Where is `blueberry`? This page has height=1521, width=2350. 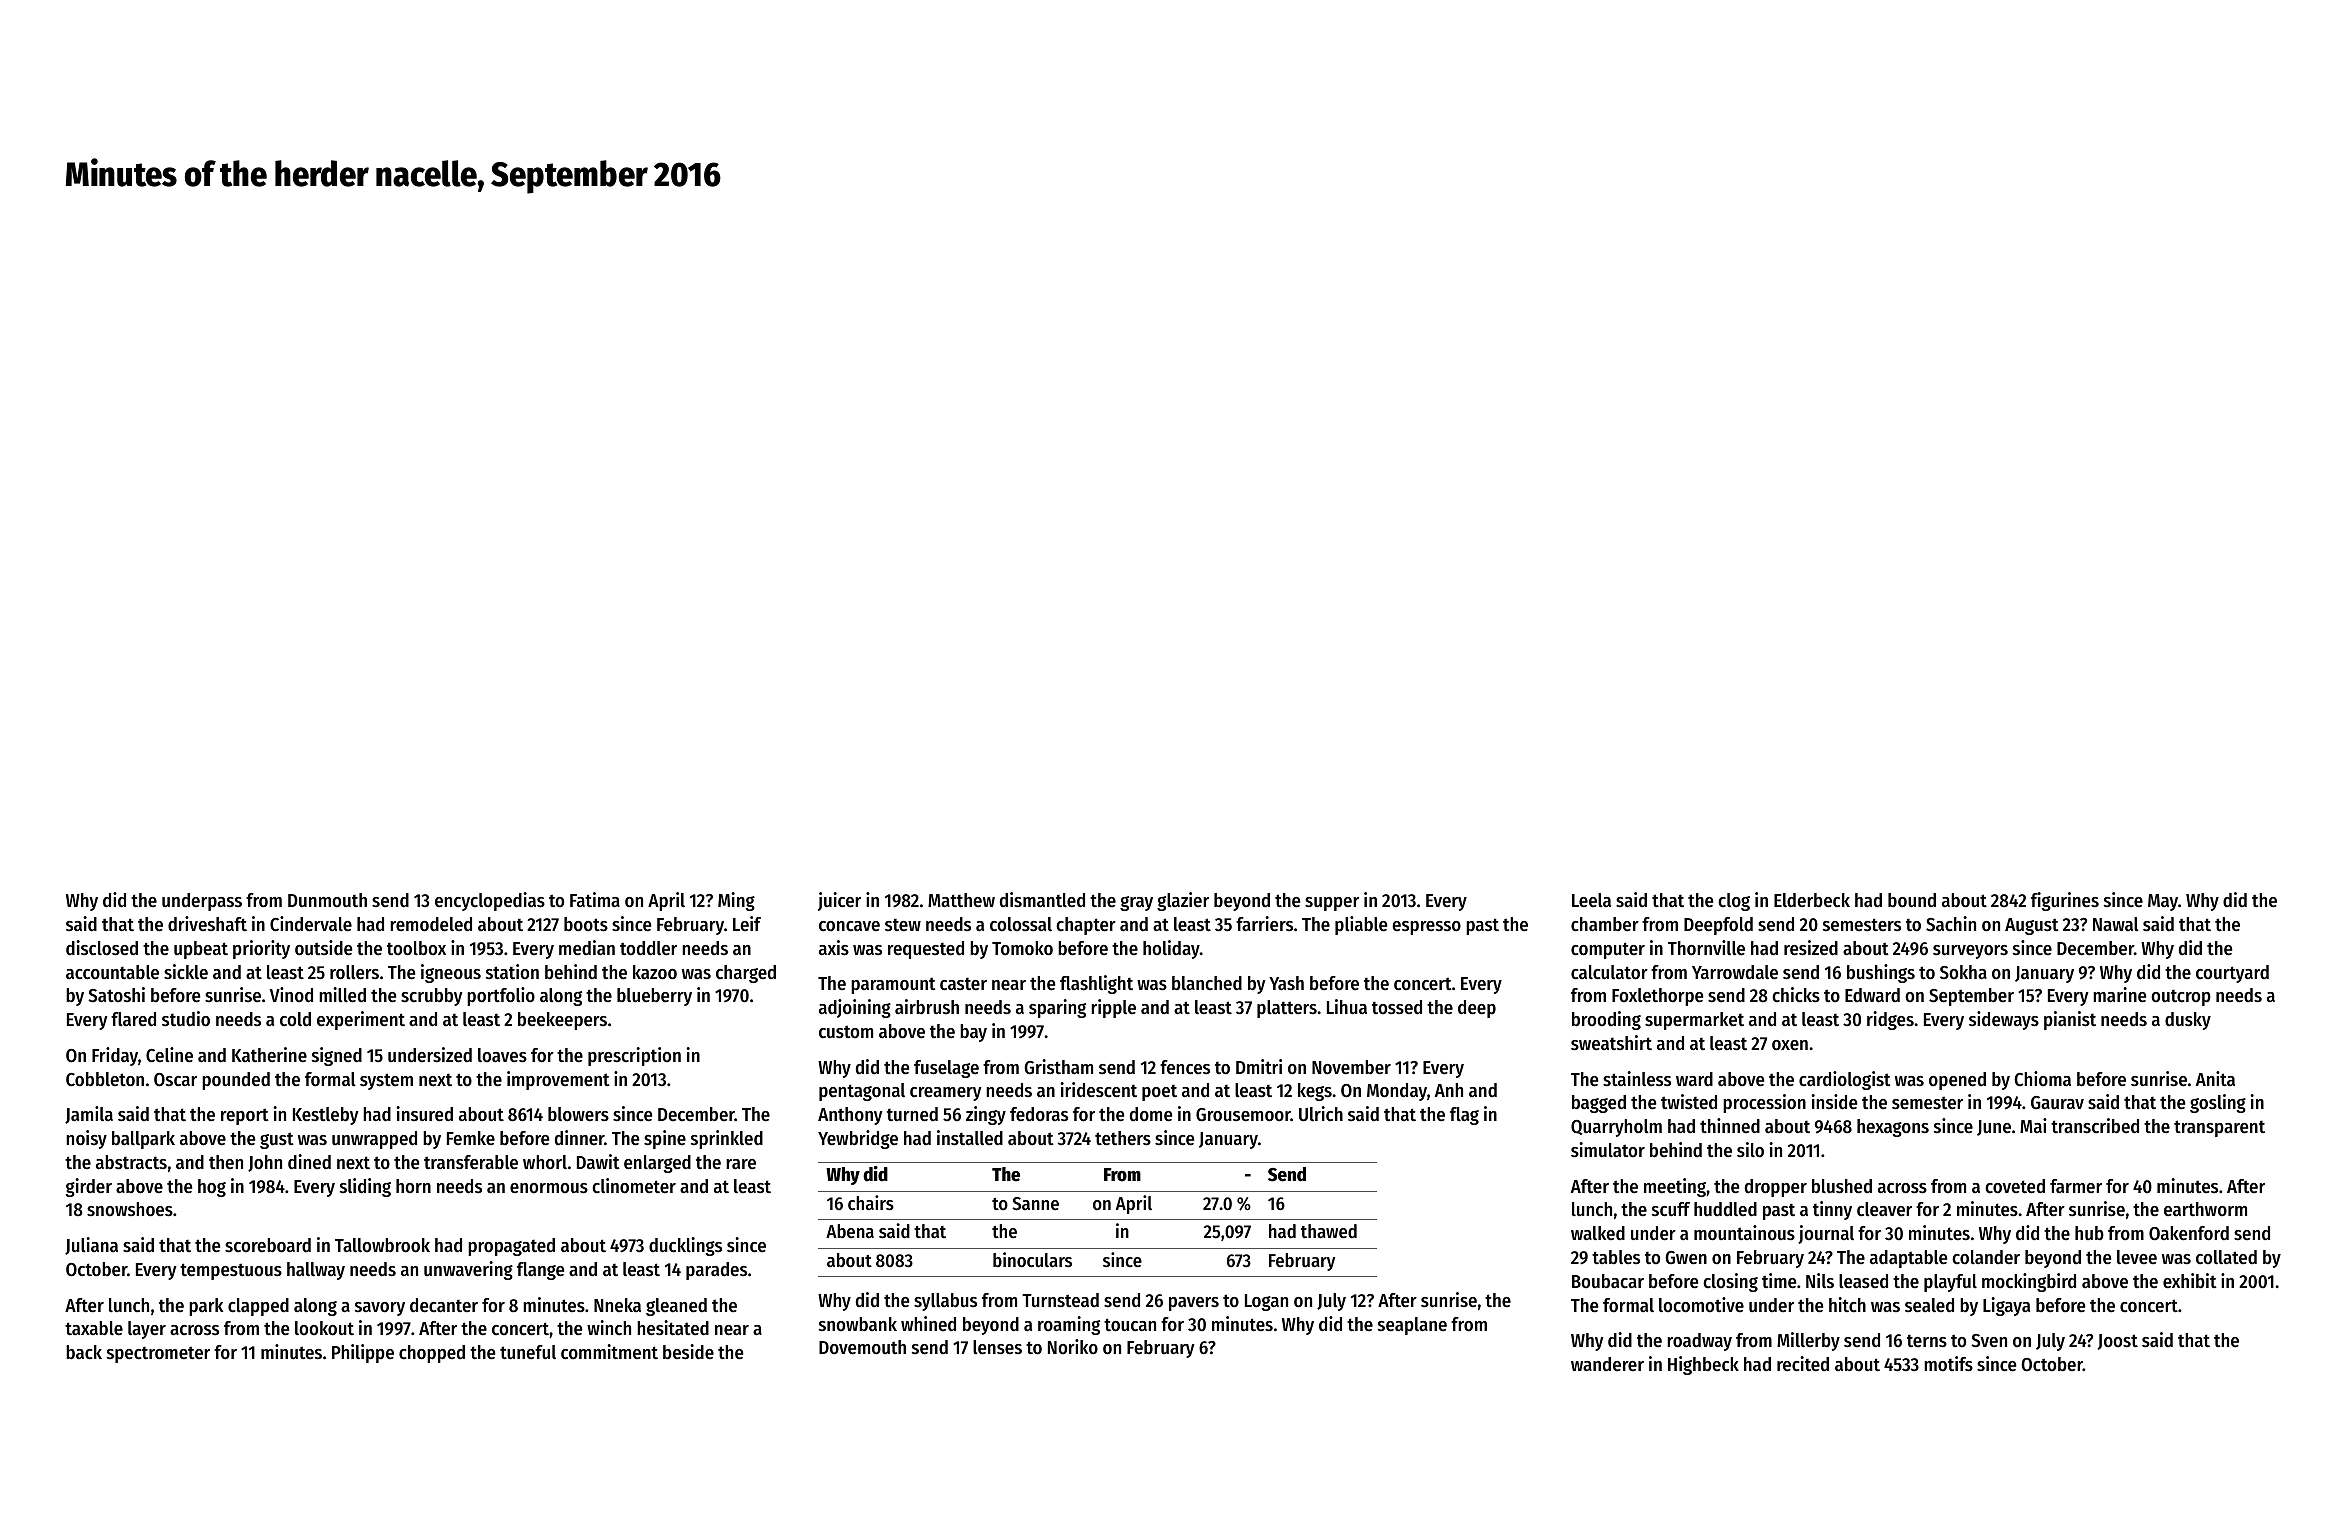 blueberry is located at coordinates (654, 997).
